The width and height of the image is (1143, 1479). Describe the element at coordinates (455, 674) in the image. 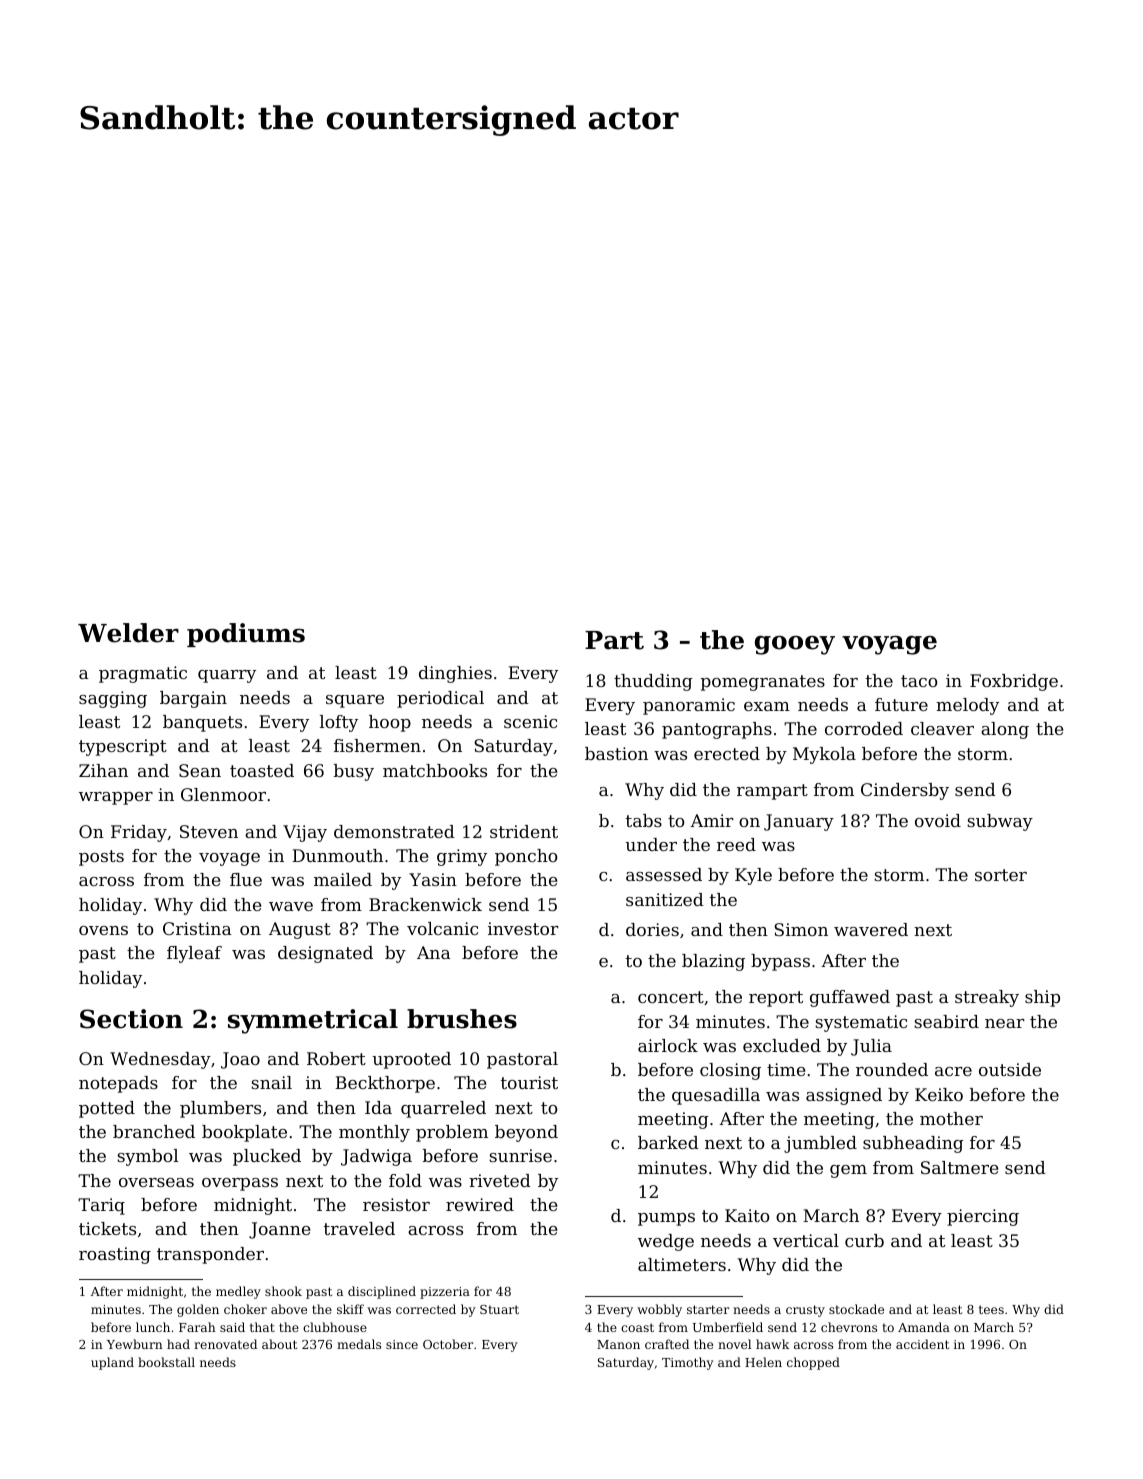

I see `dinghies` at that location.
